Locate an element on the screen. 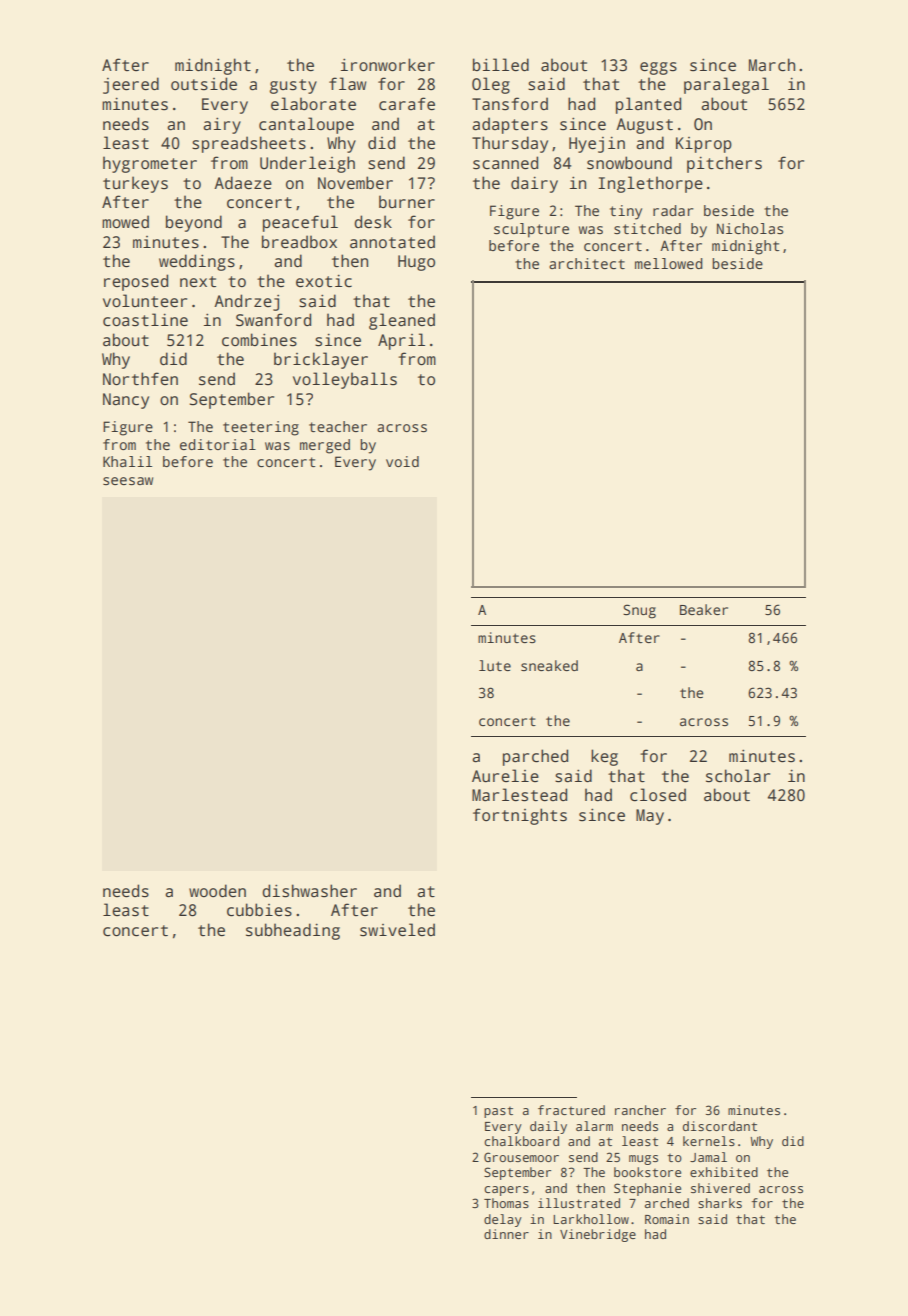 The width and height of the screenshot is (908, 1316). delay is located at coordinates (503, 1220).
